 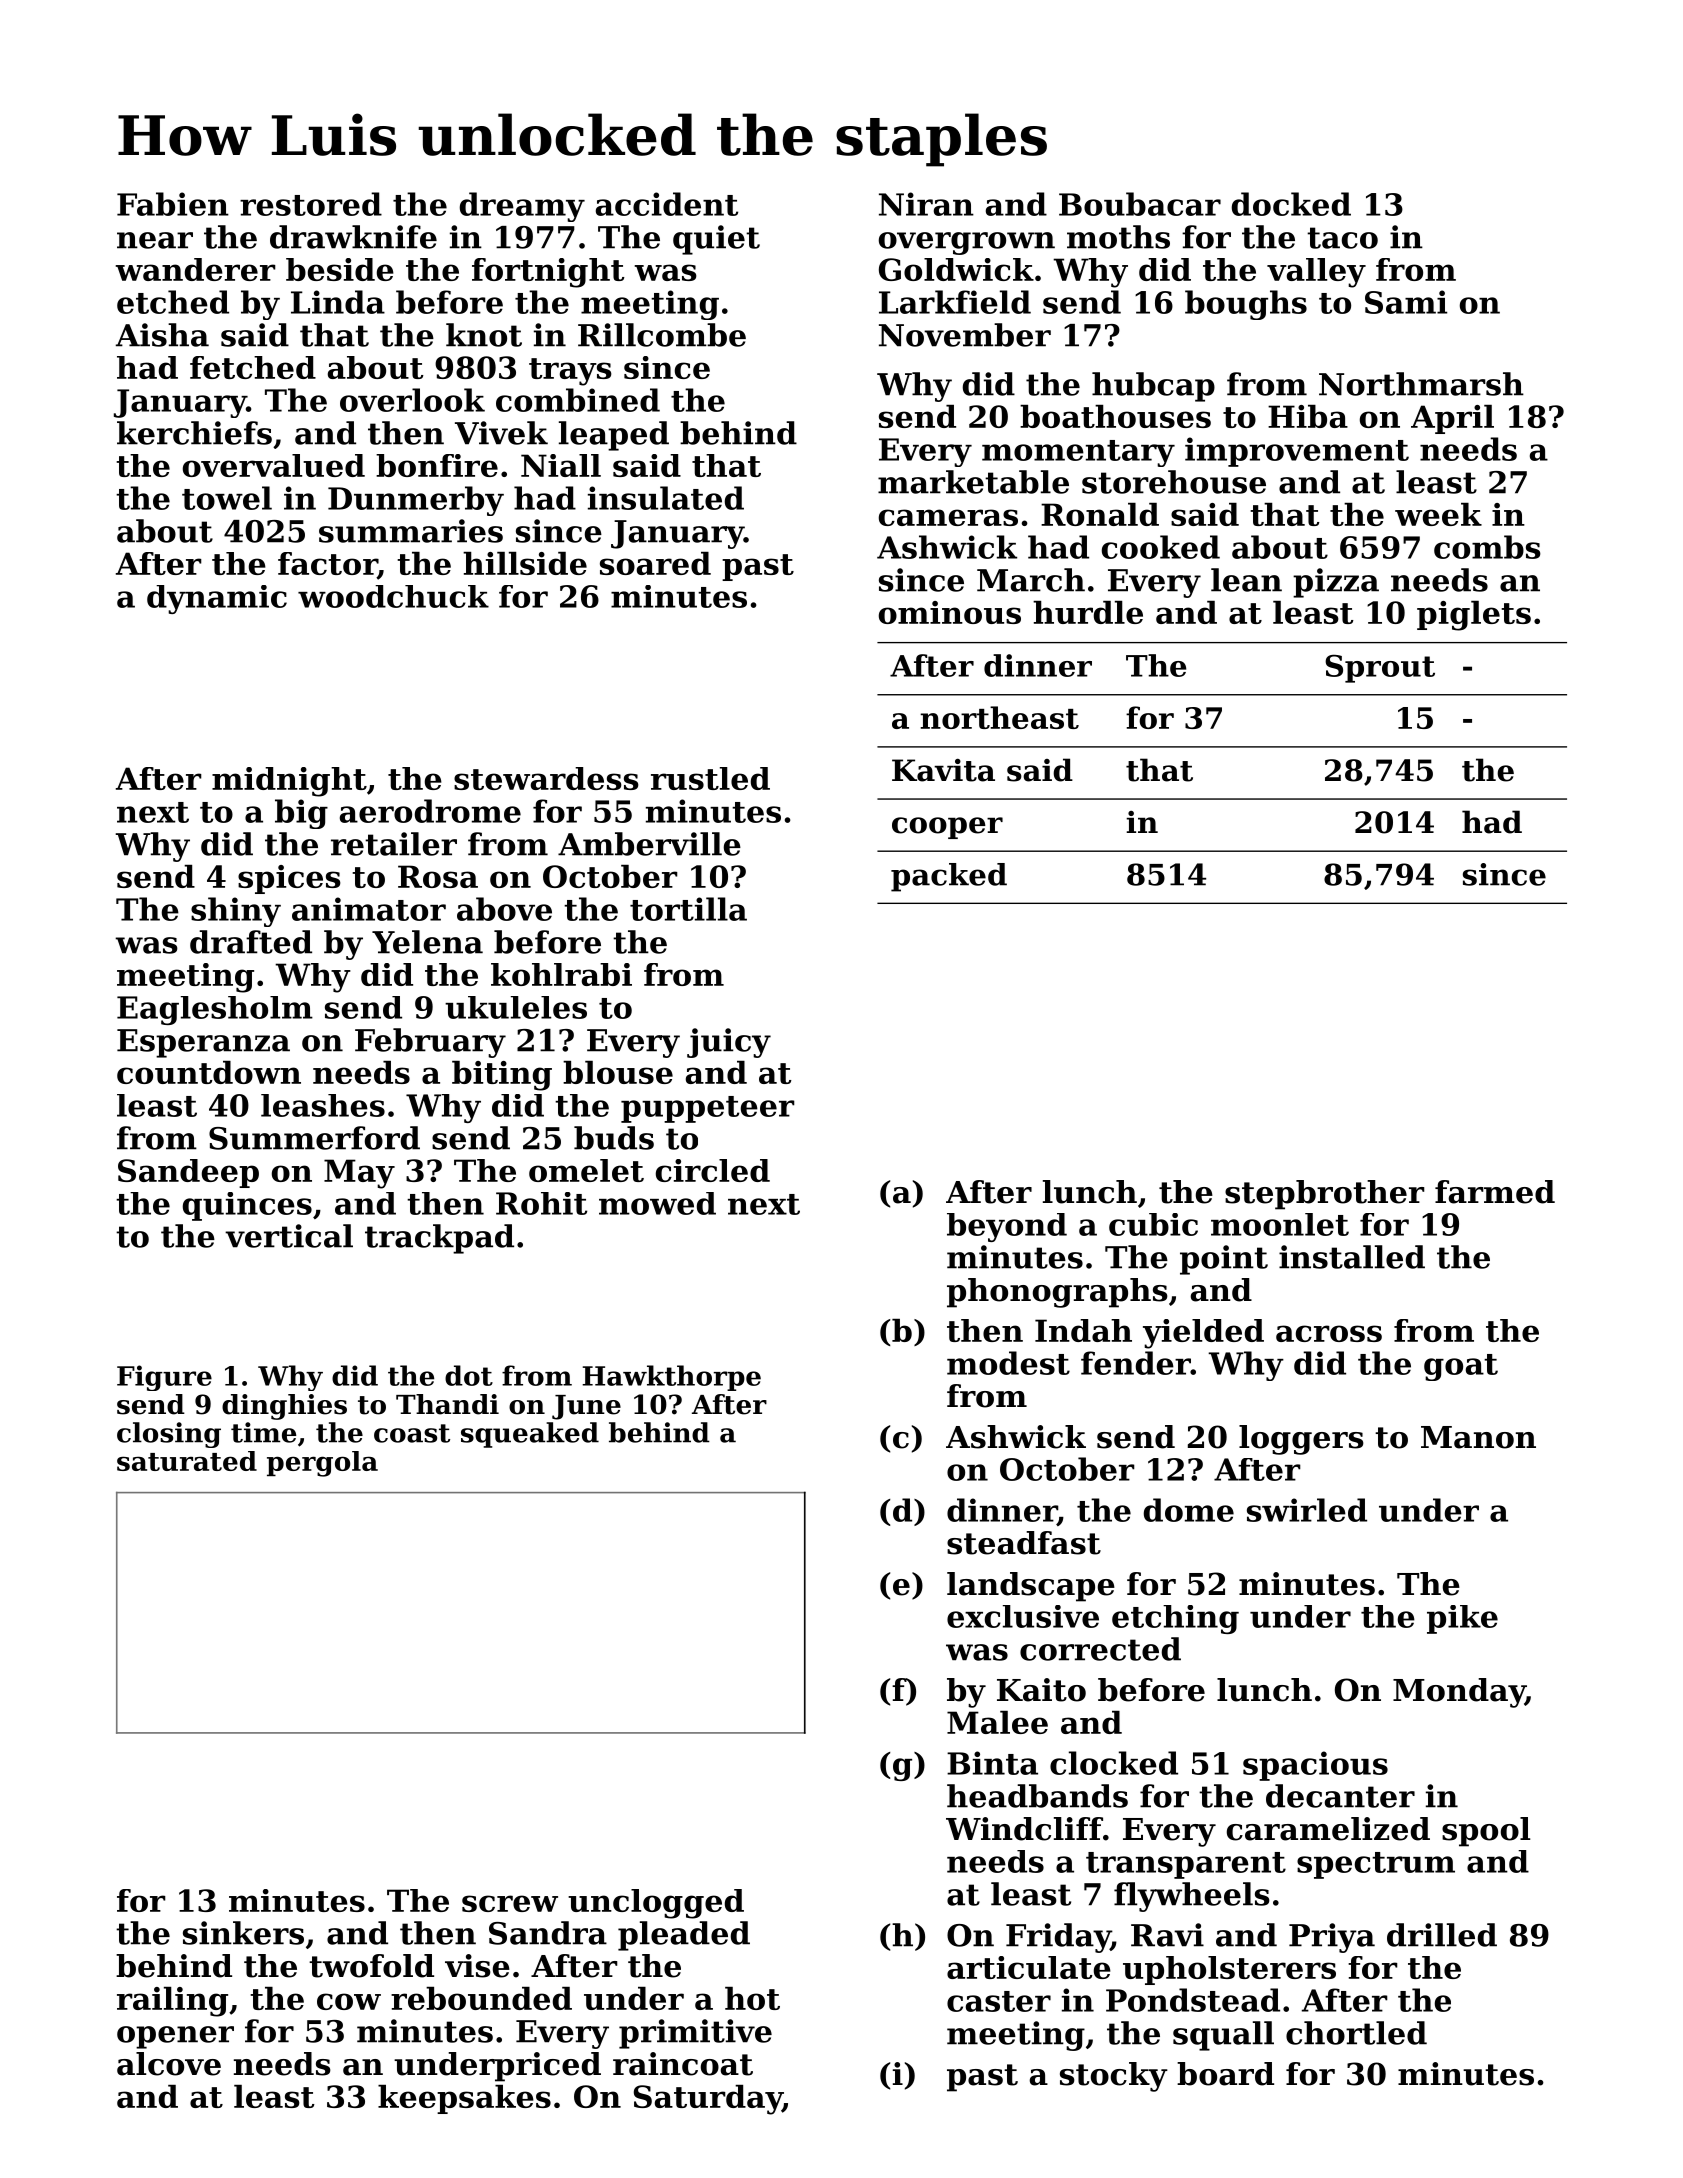 What do you see at coordinates (1461, 1367) in the screenshot?
I see `goat` at bounding box center [1461, 1367].
